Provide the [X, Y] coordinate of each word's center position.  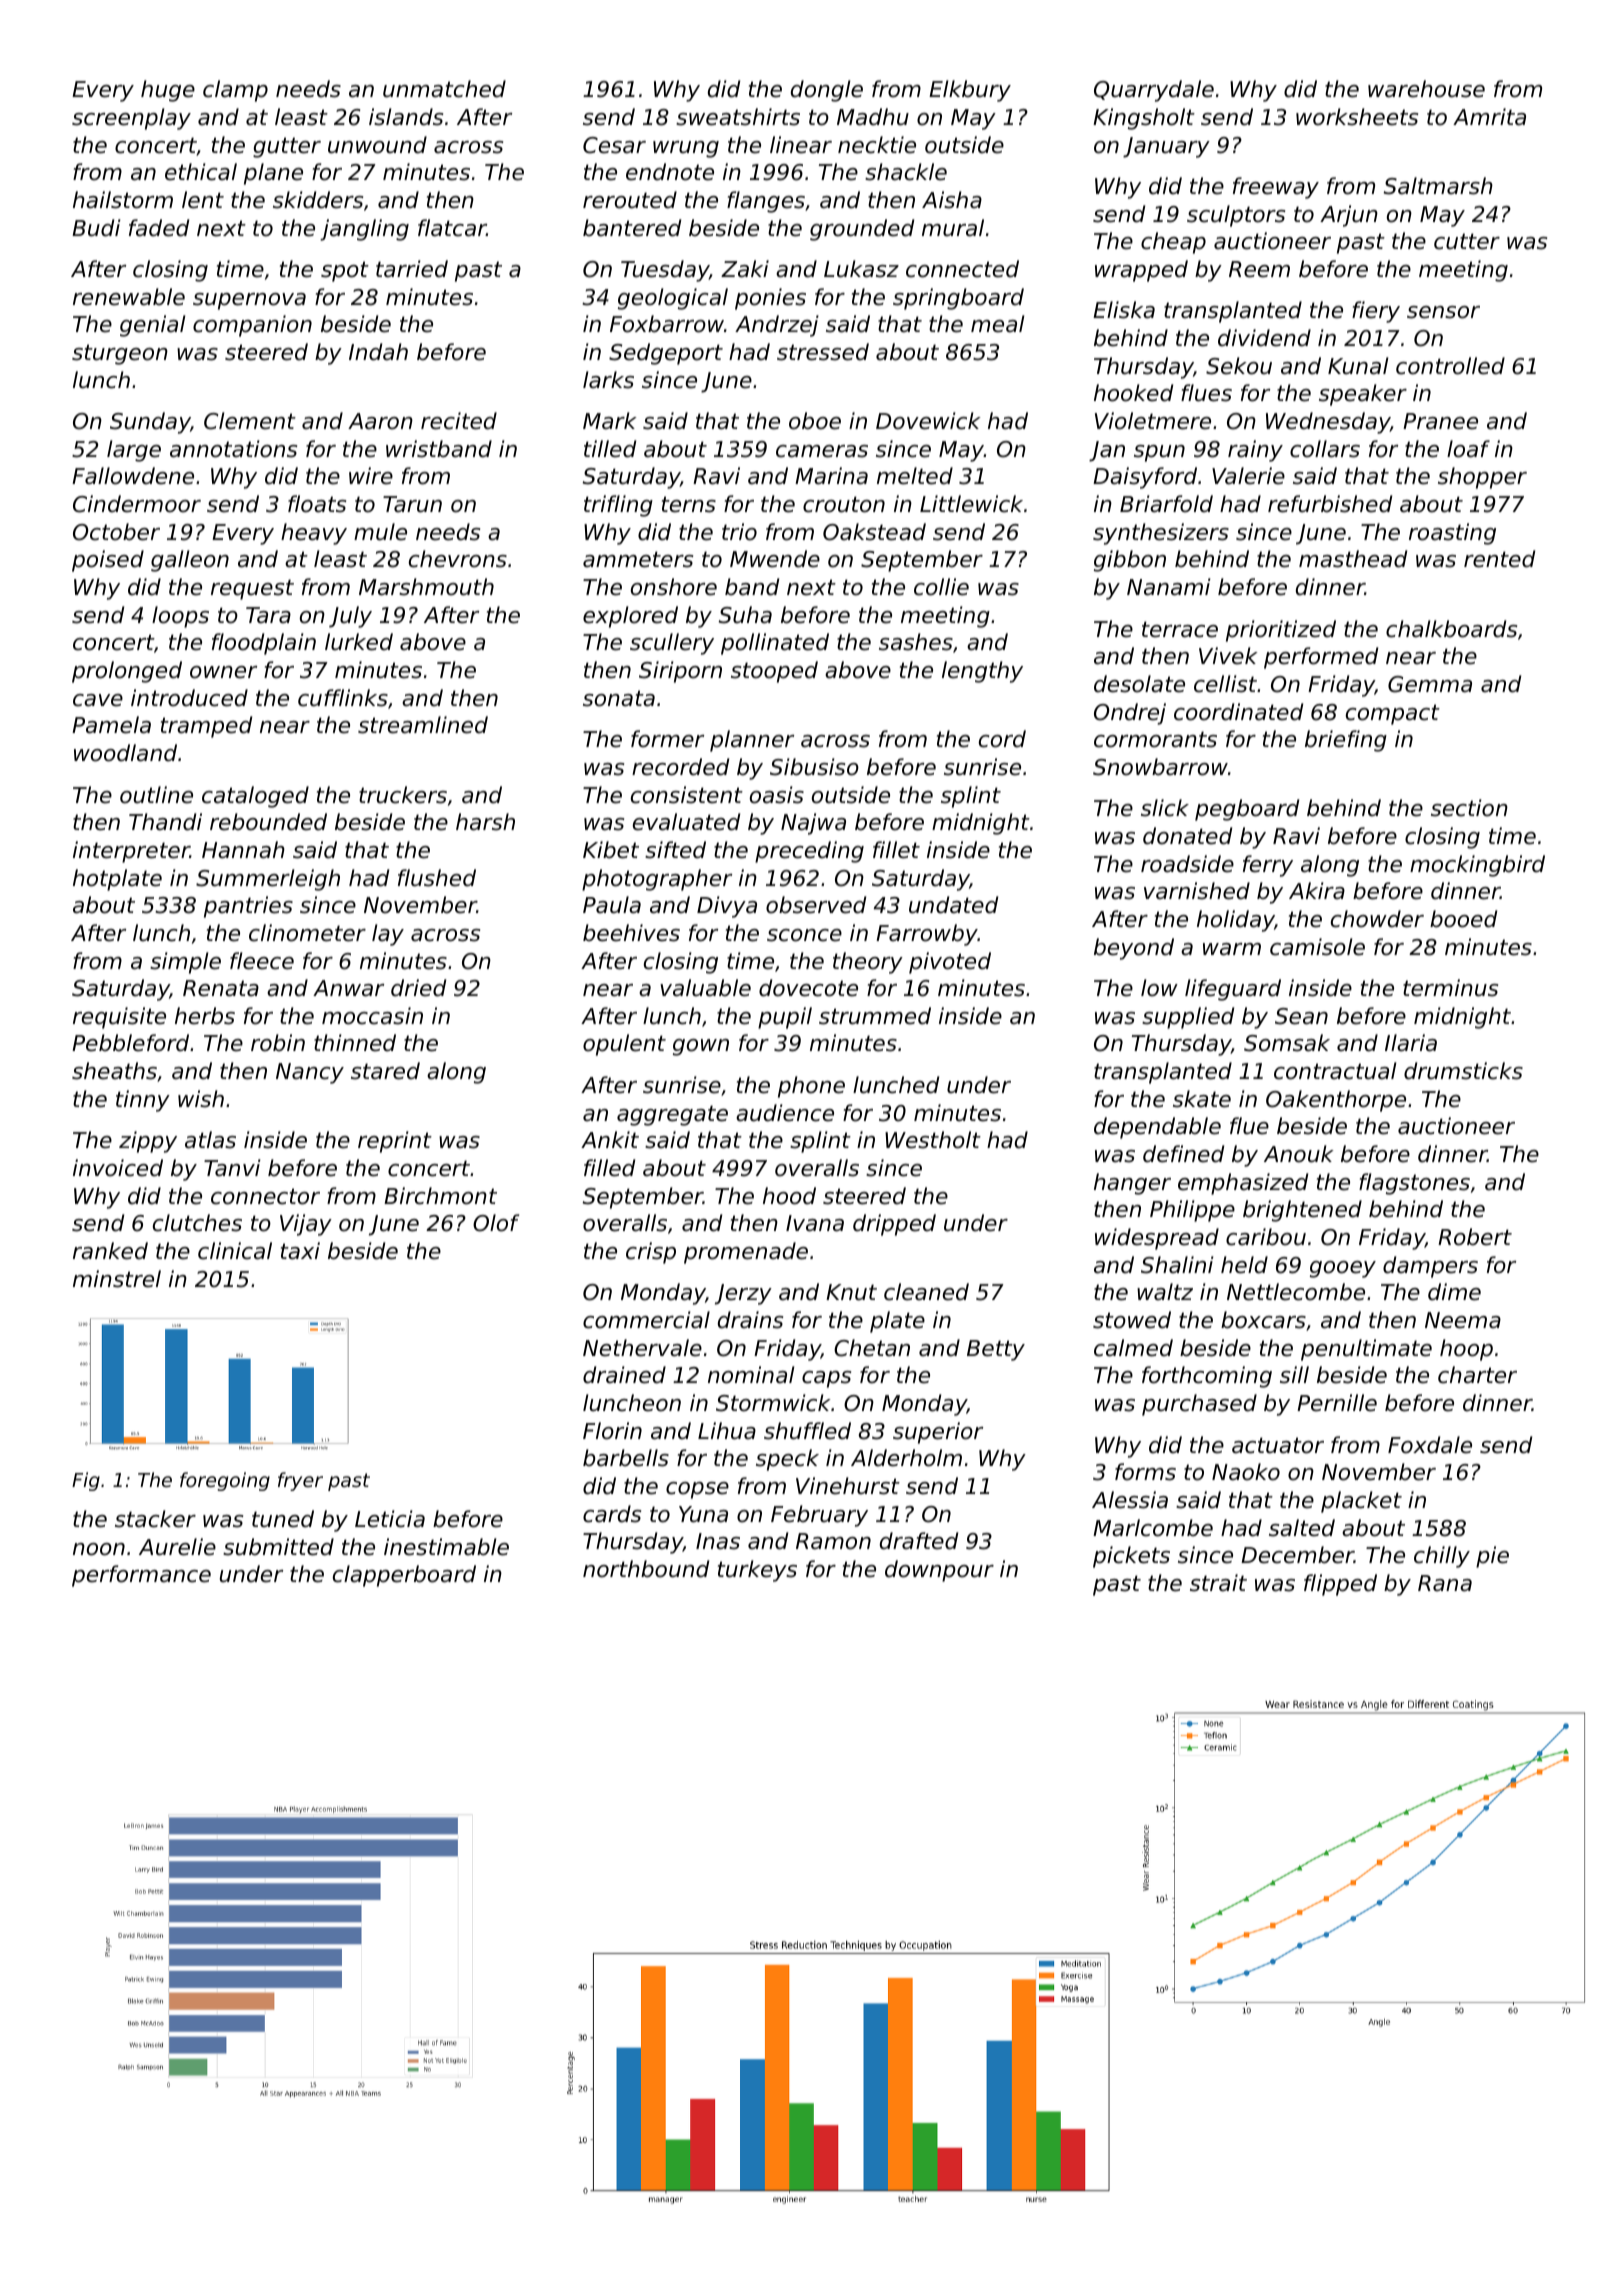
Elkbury [970, 91]
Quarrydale [1154, 91]
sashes [916, 642]
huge [168, 91]
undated [953, 905]
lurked [359, 642]
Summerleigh [268, 880]
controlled [1450, 366]
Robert [1475, 1237]
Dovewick [928, 421]
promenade [746, 1253]
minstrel [117, 1279]
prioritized [1281, 631]
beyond [1134, 949]
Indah [378, 352]
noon [99, 1549]
